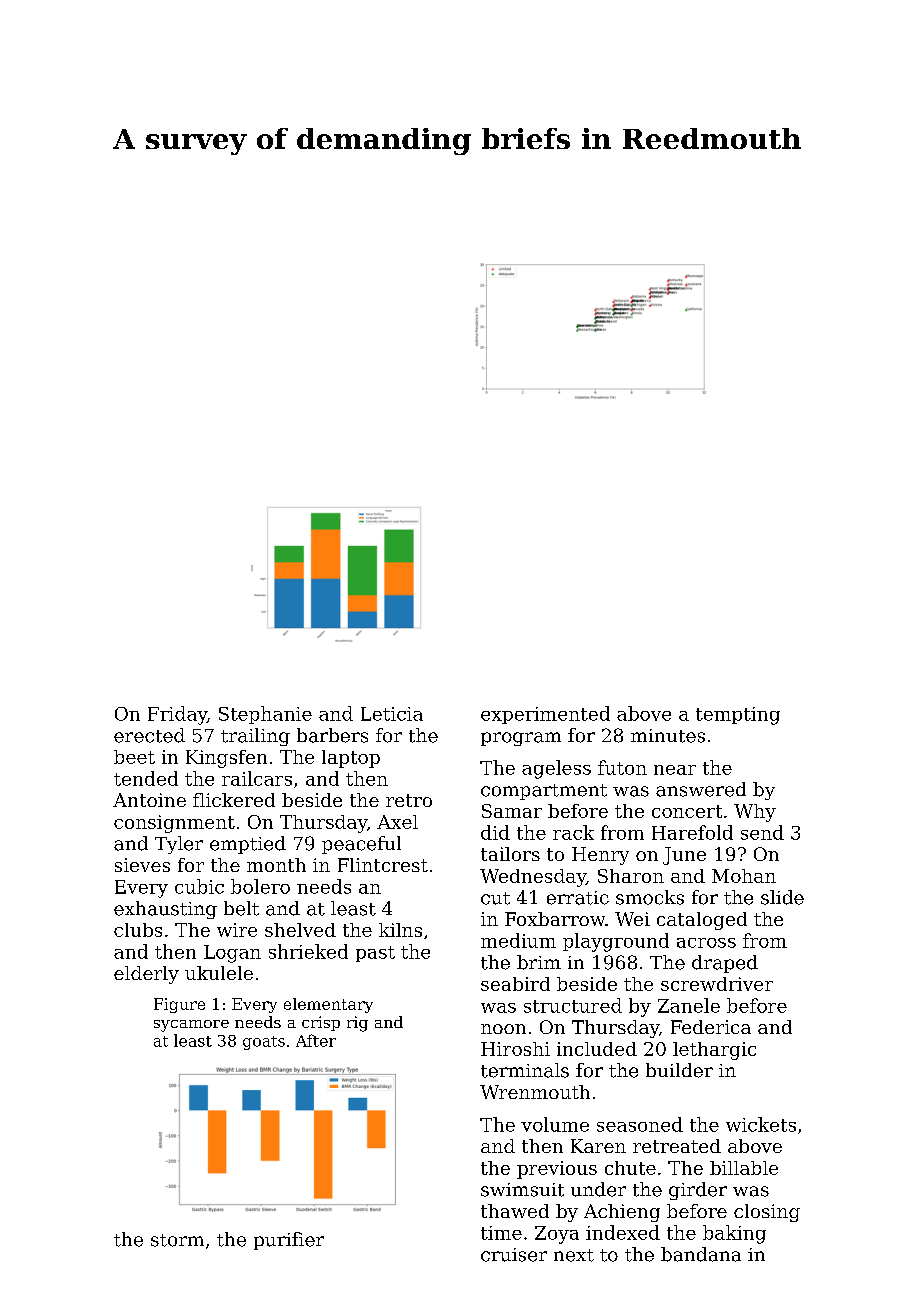 This screenshot has height=1308, width=924. I want to click on storm, so click(177, 1240).
